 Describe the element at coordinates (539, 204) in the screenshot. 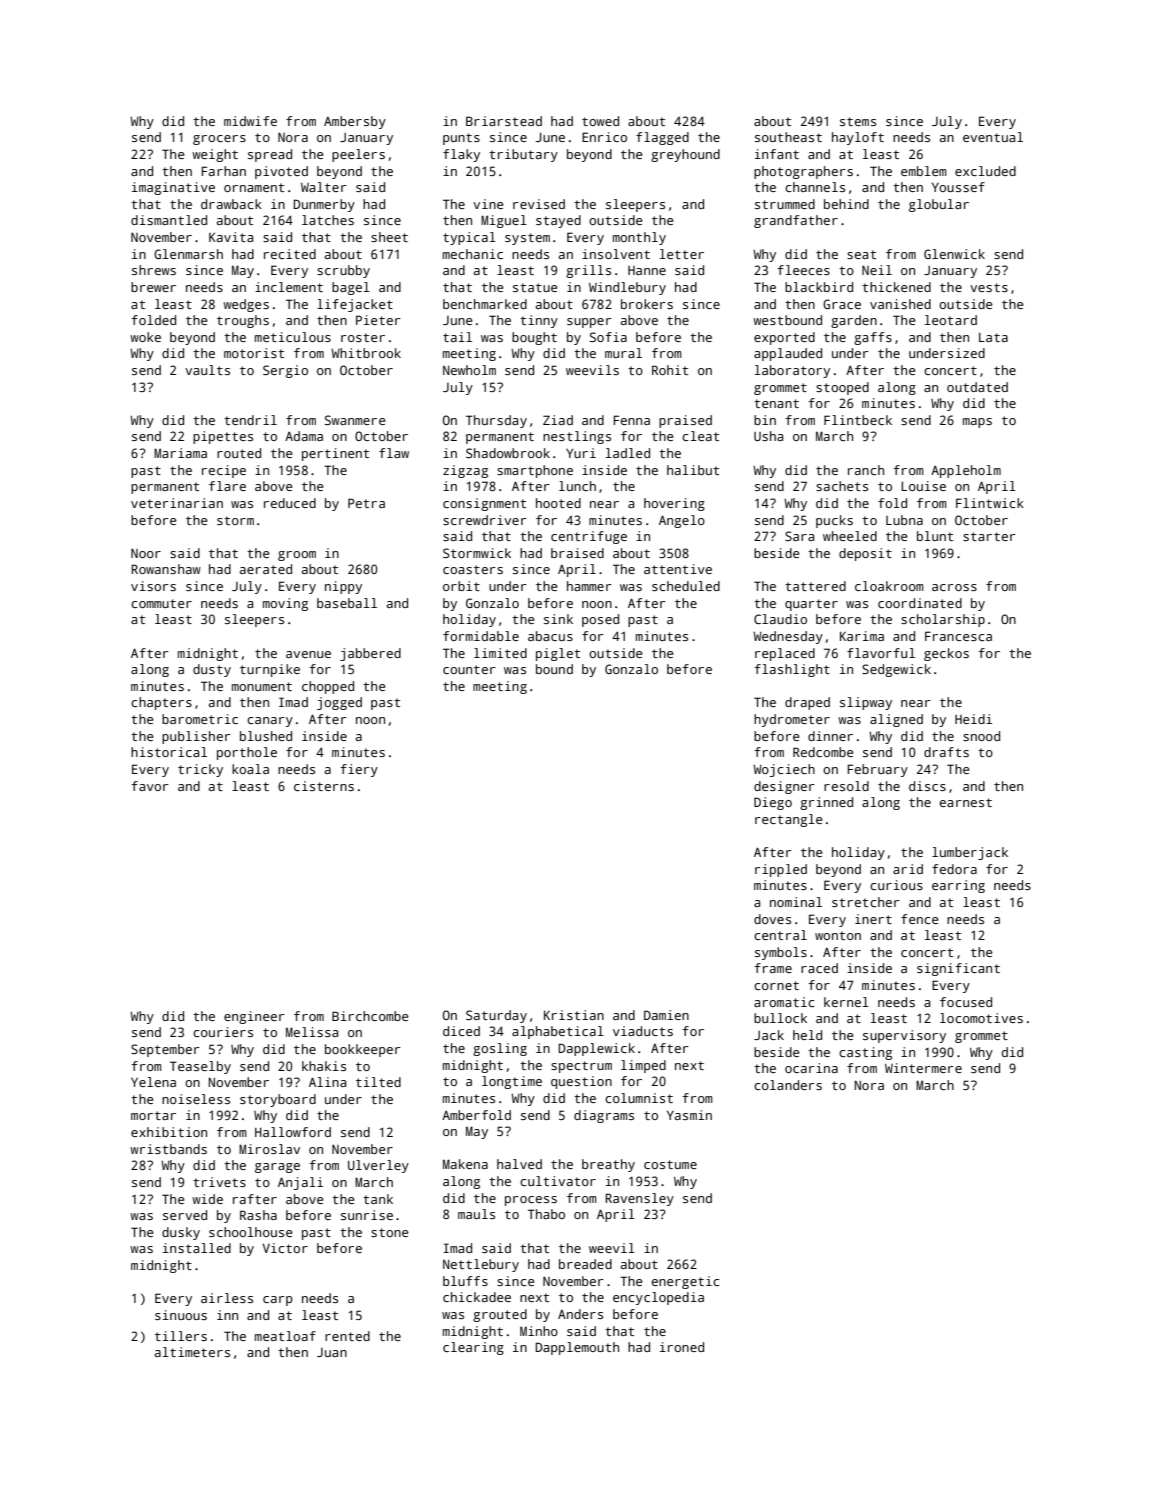

I see `revised` at that location.
